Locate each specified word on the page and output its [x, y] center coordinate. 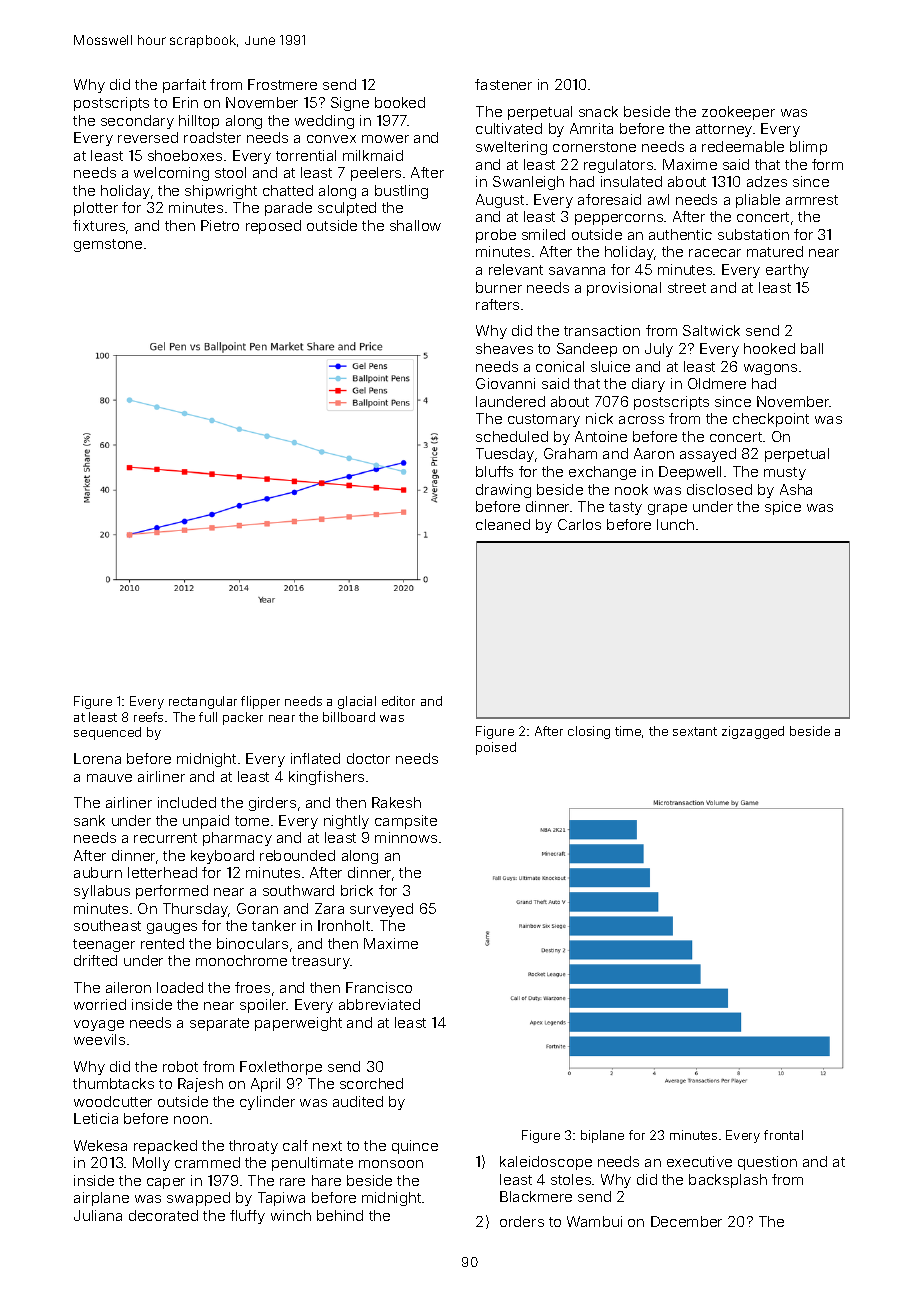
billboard [349, 717]
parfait [184, 86]
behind [340, 1215]
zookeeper [738, 113]
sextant [695, 731]
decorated [163, 1215]
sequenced [107, 733]
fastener [503, 84]
